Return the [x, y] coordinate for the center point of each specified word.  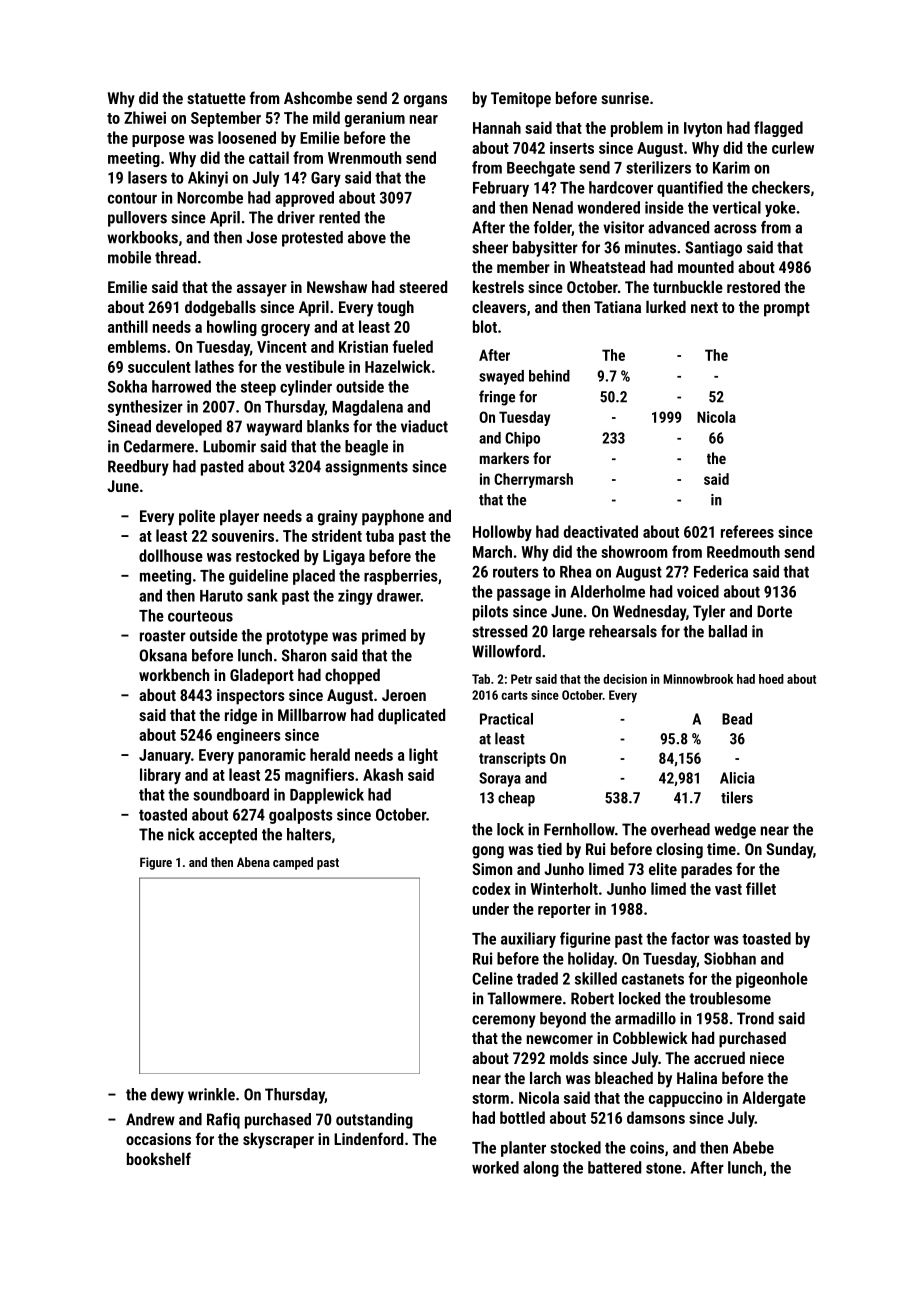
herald [330, 754]
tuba [380, 535]
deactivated [601, 531]
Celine [492, 978]
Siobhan [730, 958]
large [569, 633]
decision [625, 679]
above [367, 237]
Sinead [129, 426]
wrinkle [211, 1094]
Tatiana [617, 307]
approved [304, 199]
